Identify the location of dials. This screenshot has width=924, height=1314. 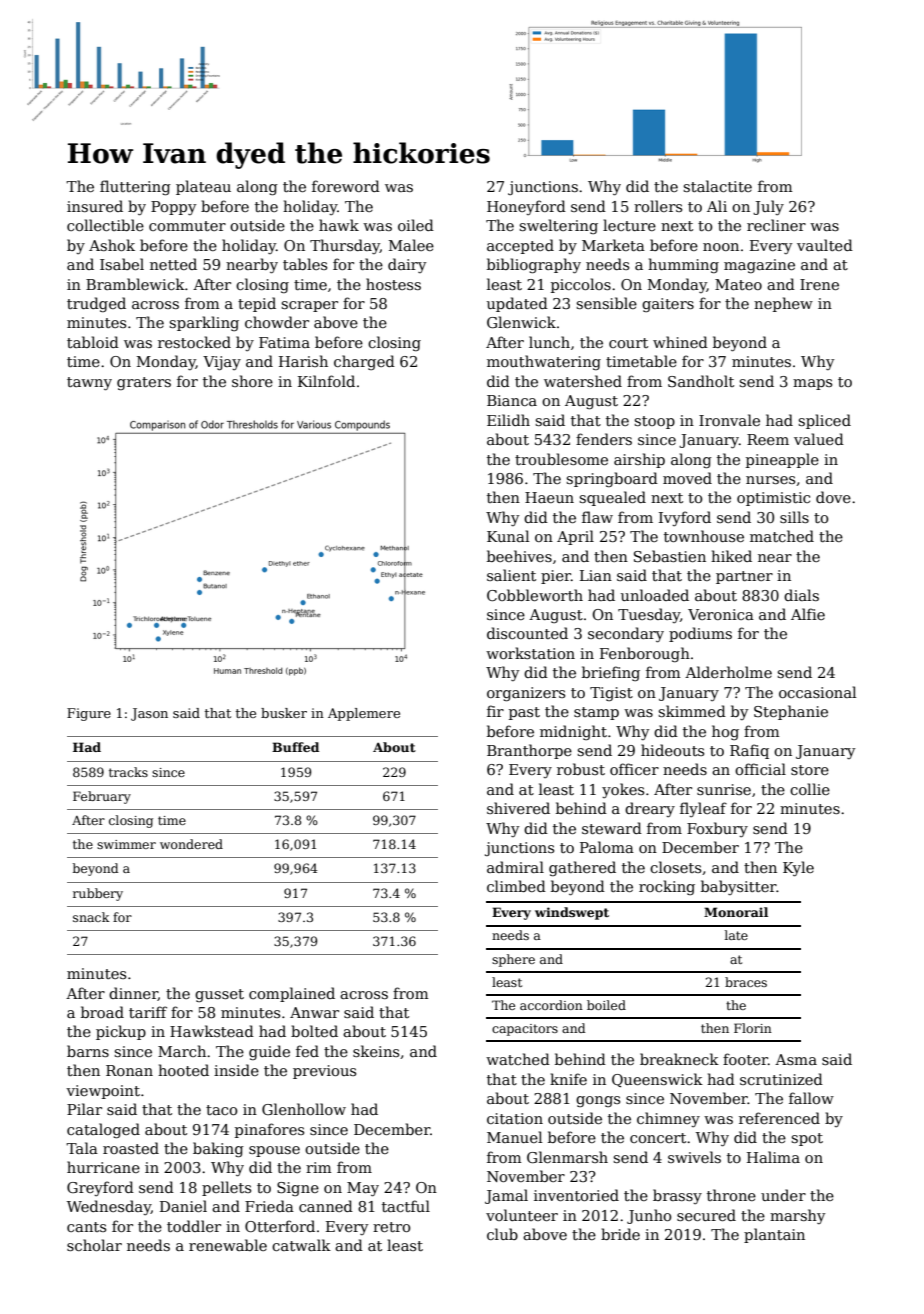
(801, 595).
